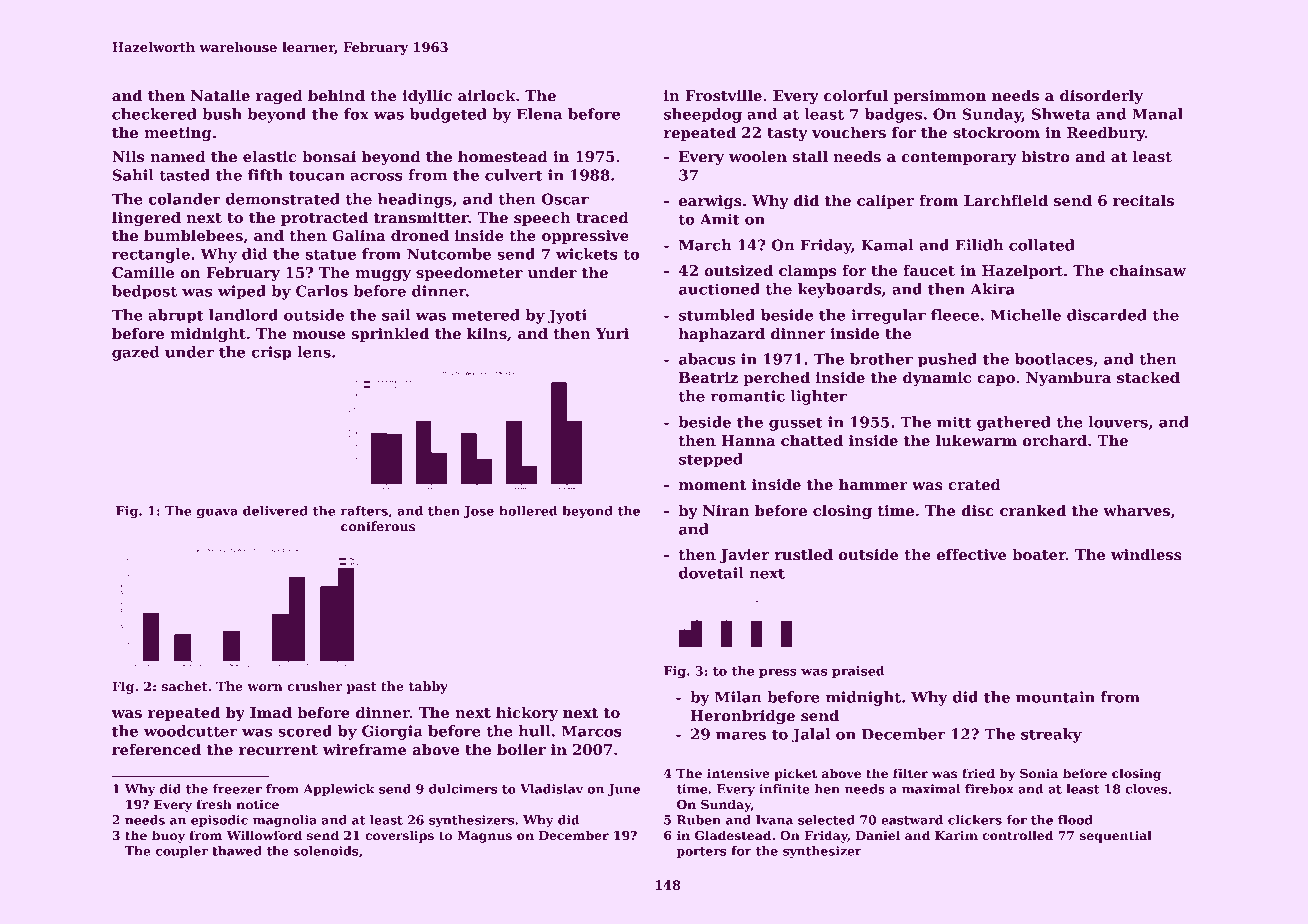  I want to click on wharves, so click(1136, 510).
